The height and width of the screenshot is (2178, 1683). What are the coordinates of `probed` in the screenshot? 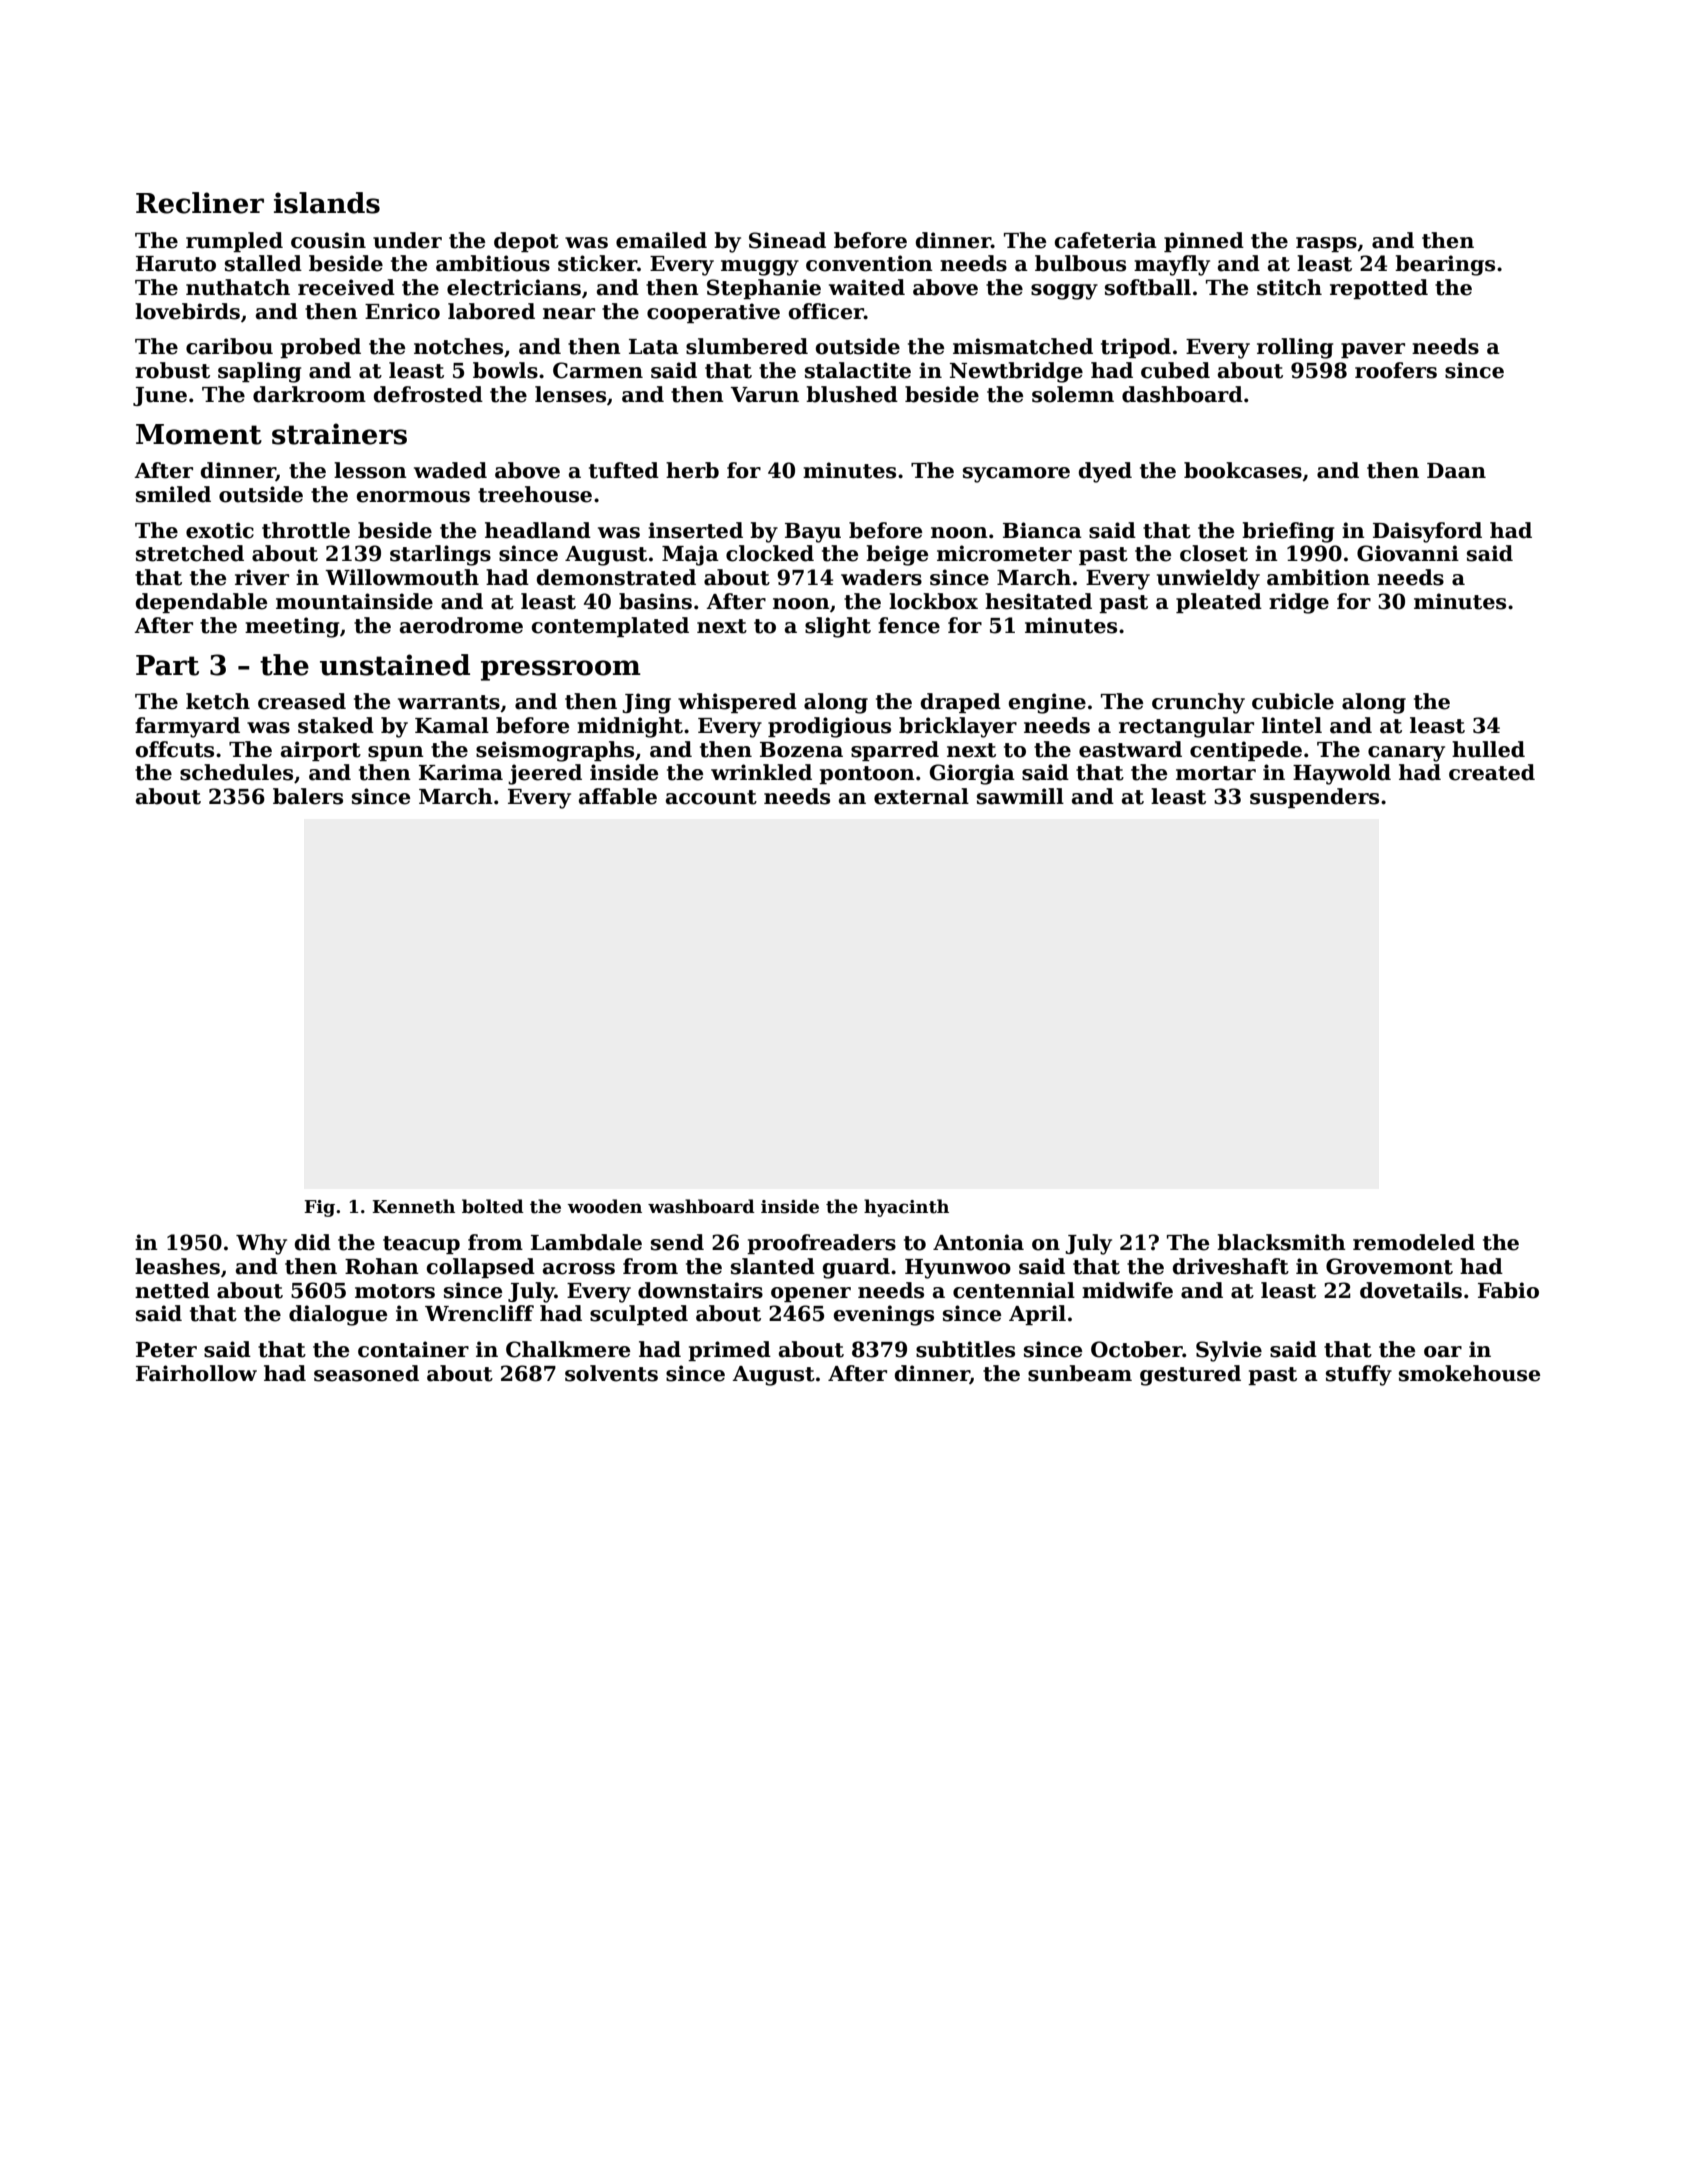 It's located at (320, 348).
